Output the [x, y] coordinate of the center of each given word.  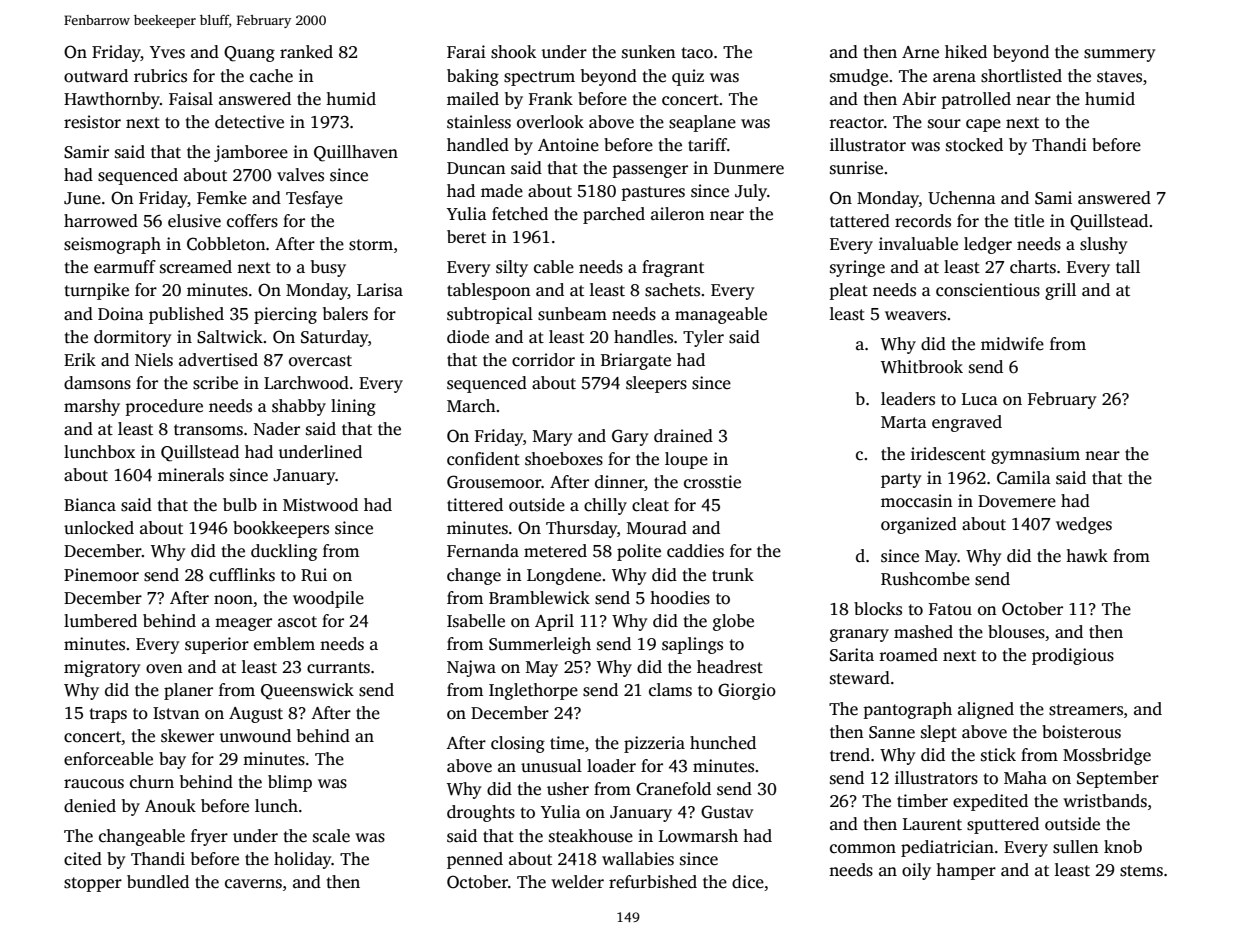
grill [1060, 291]
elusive [194, 221]
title [1029, 221]
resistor [92, 122]
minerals [191, 475]
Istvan [176, 713]
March [471, 406]
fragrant [673, 268]
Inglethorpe [533, 691]
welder [577, 882]
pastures [653, 193]
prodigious [1073, 656]
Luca [980, 399]
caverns [253, 884]
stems [1141, 871]
